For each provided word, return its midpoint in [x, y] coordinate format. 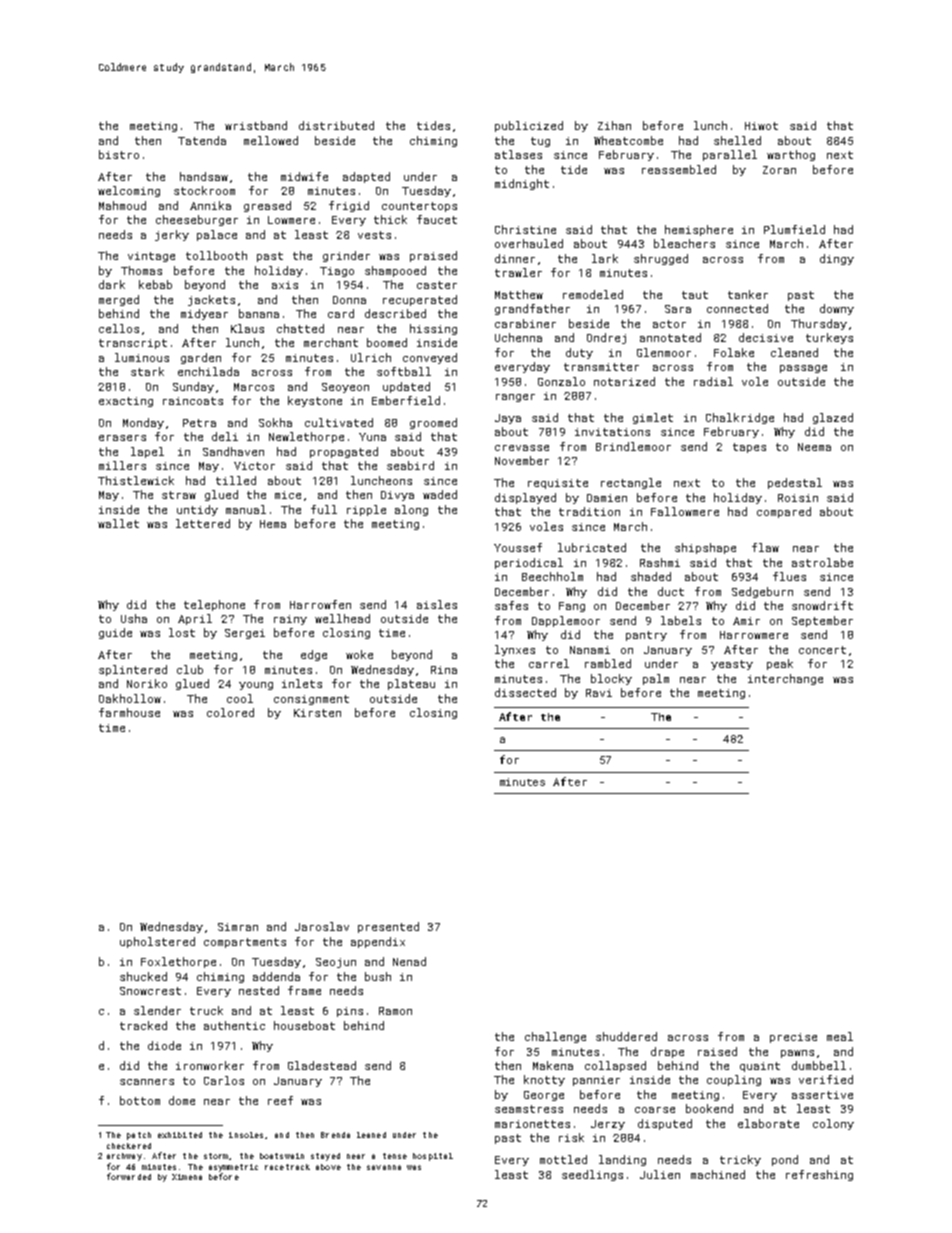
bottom [140, 1100]
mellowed [271, 140]
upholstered [157, 942]
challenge [555, 1037]
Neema [814, 447]
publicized [529, 126]
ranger [515, 398]
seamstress [529, 1109]
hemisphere [699, 230]
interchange [785, 679]
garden [201, 358]
